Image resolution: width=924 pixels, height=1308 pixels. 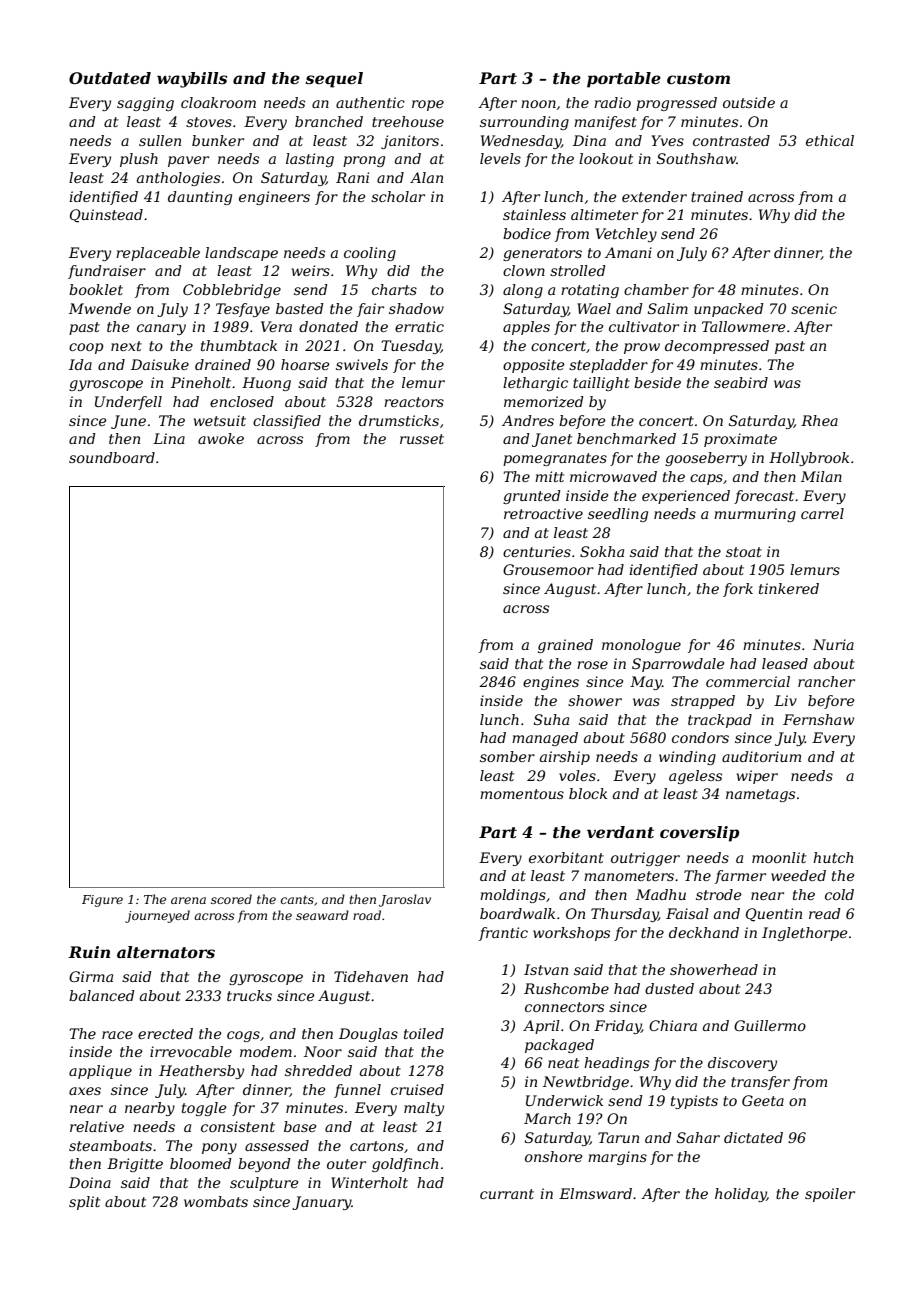 I want to click on custom, so click(x=698, y=78).
